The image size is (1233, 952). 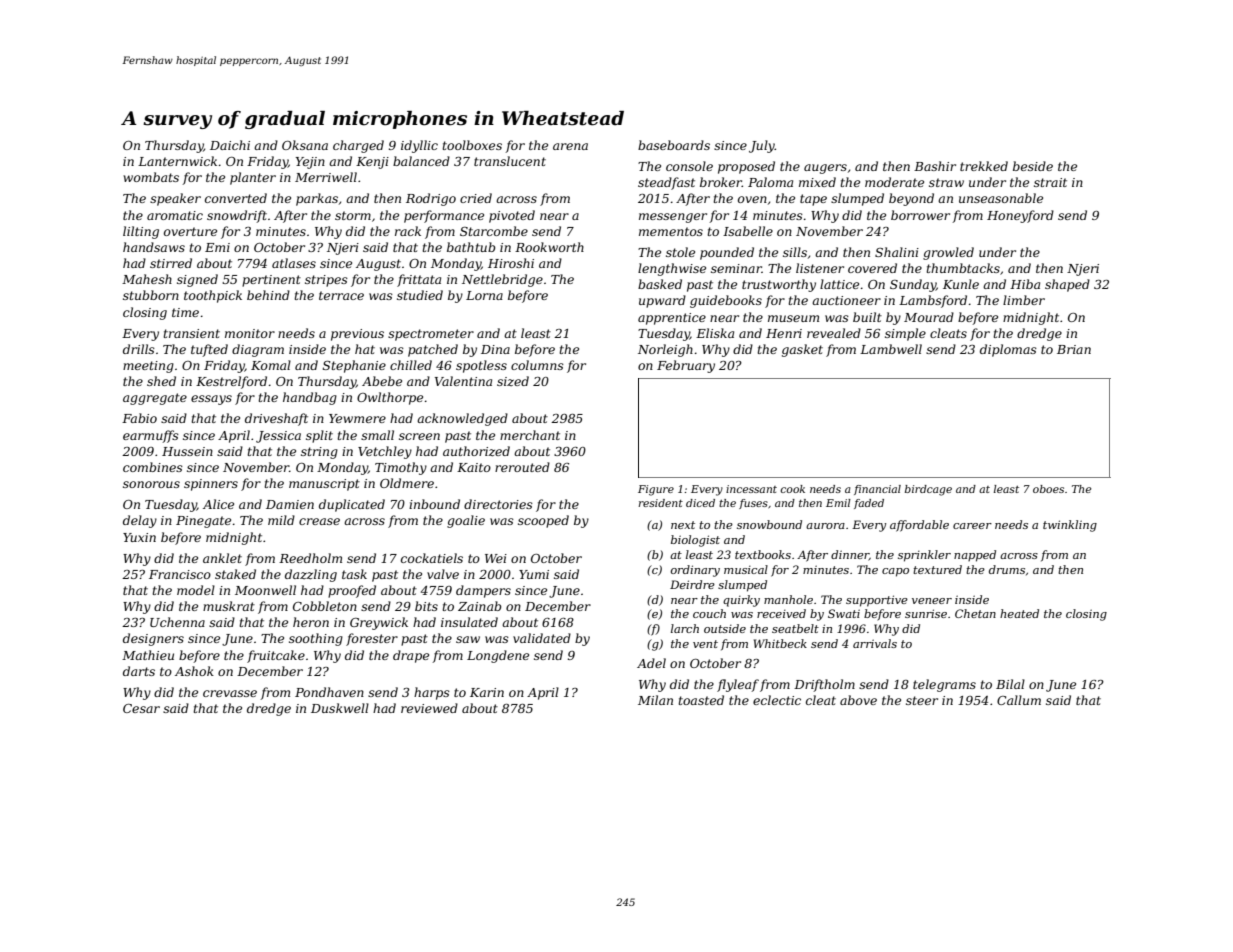 I want to click on gasket, so click(x=802, y=350).
